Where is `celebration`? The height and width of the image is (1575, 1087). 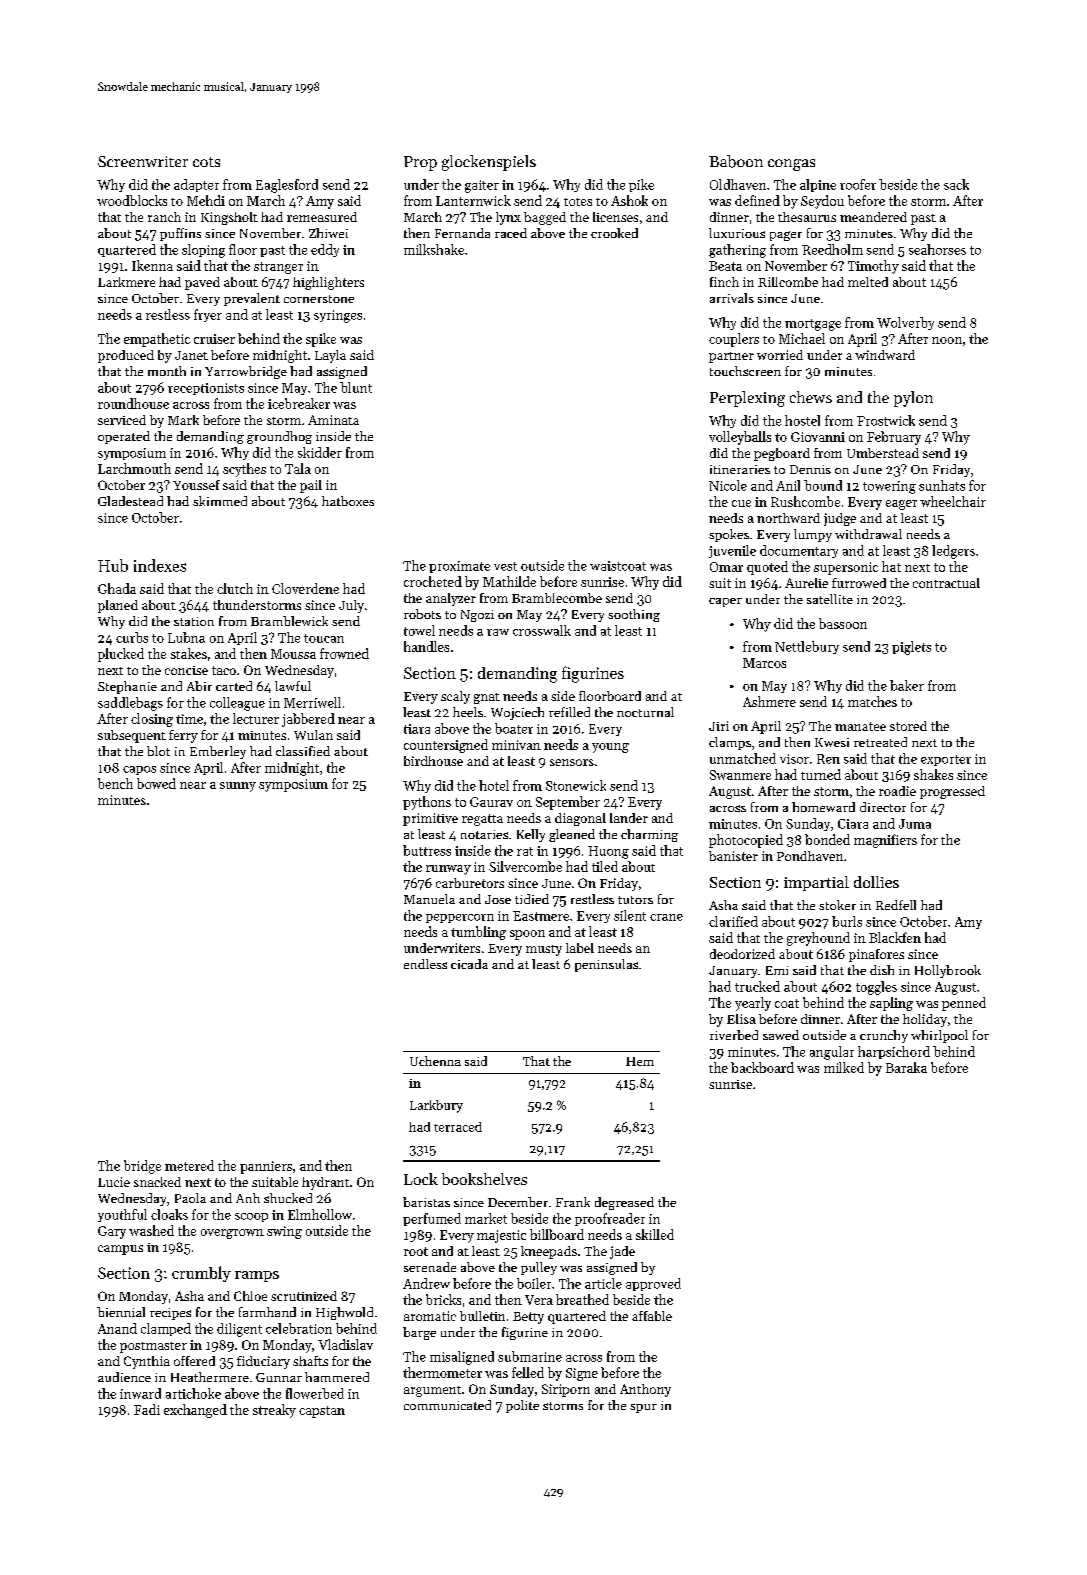 celebration is located at coordinates (299, 1328).
